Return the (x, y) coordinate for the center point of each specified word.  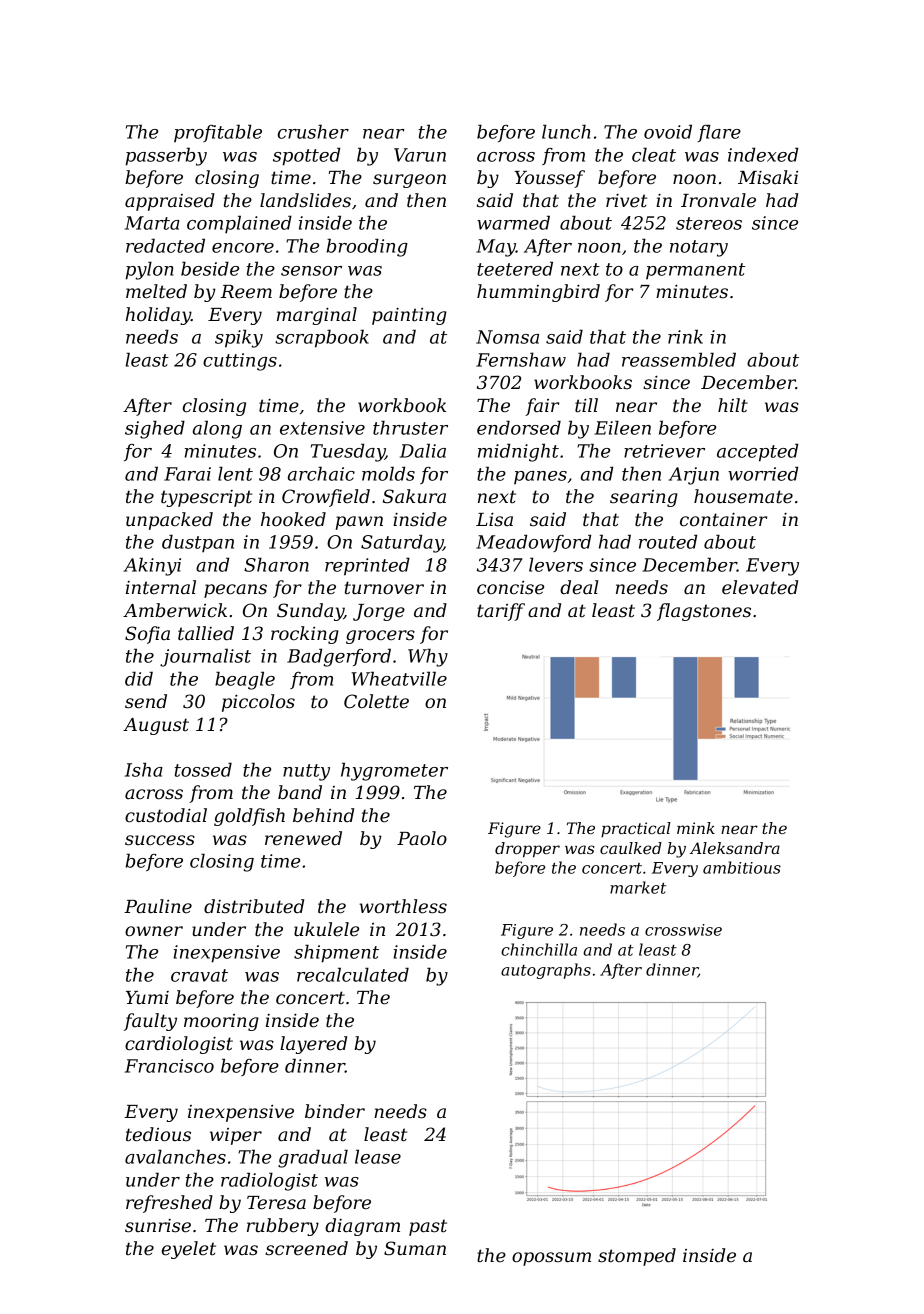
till (586, 405)
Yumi (147, 997)
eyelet (189, 1250)
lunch (566, 131)
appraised (170, 202)
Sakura (414, 496)
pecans (235, 591)
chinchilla (539, 949)
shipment (336, 953)
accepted (757, 452)
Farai (187, 474)
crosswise (683, 930)
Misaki (768, 177)
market (638, 887)
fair (542, 407)
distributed (254, 906)
